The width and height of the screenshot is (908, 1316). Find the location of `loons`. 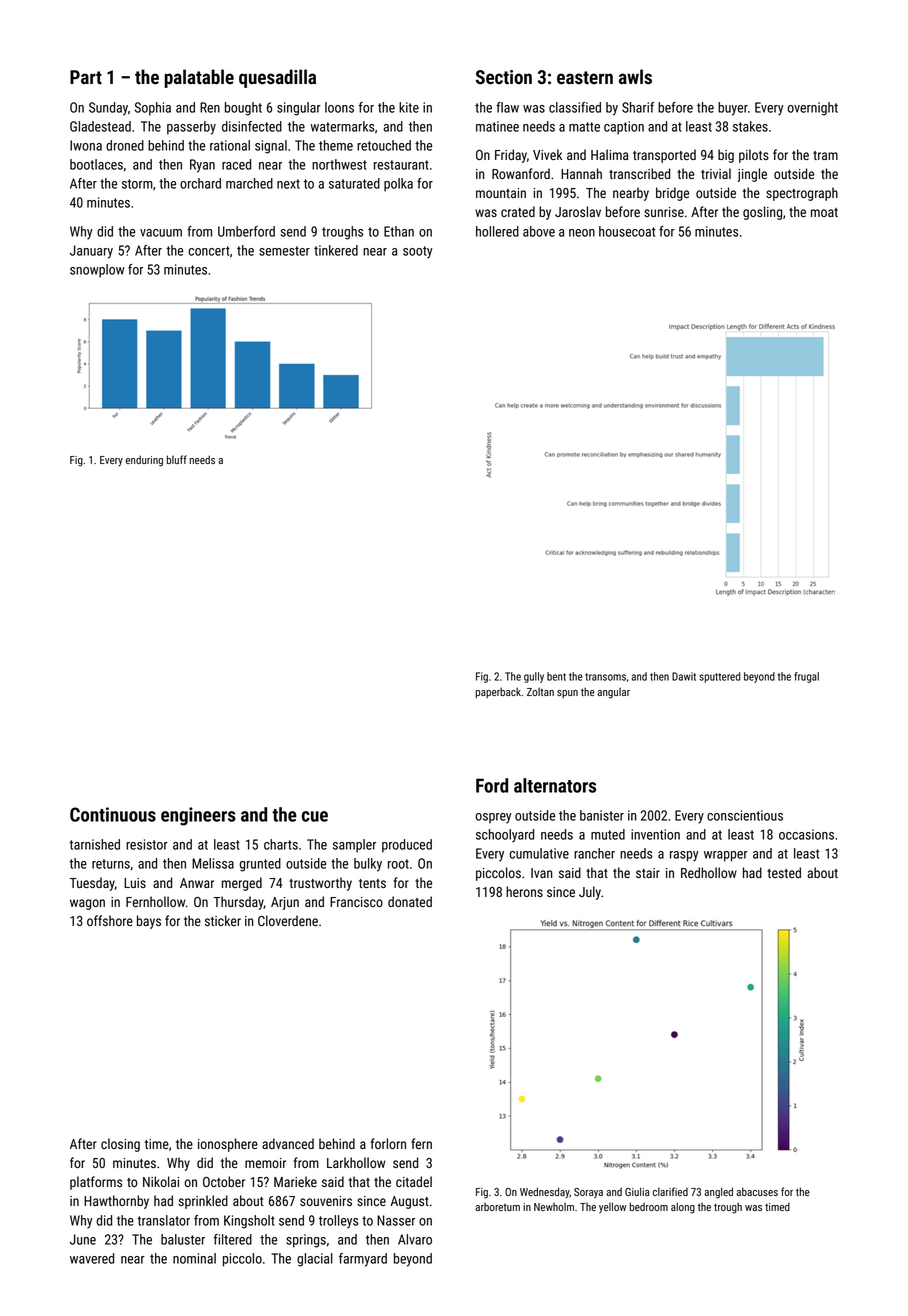

loons is located at coordinates (339, 107).
